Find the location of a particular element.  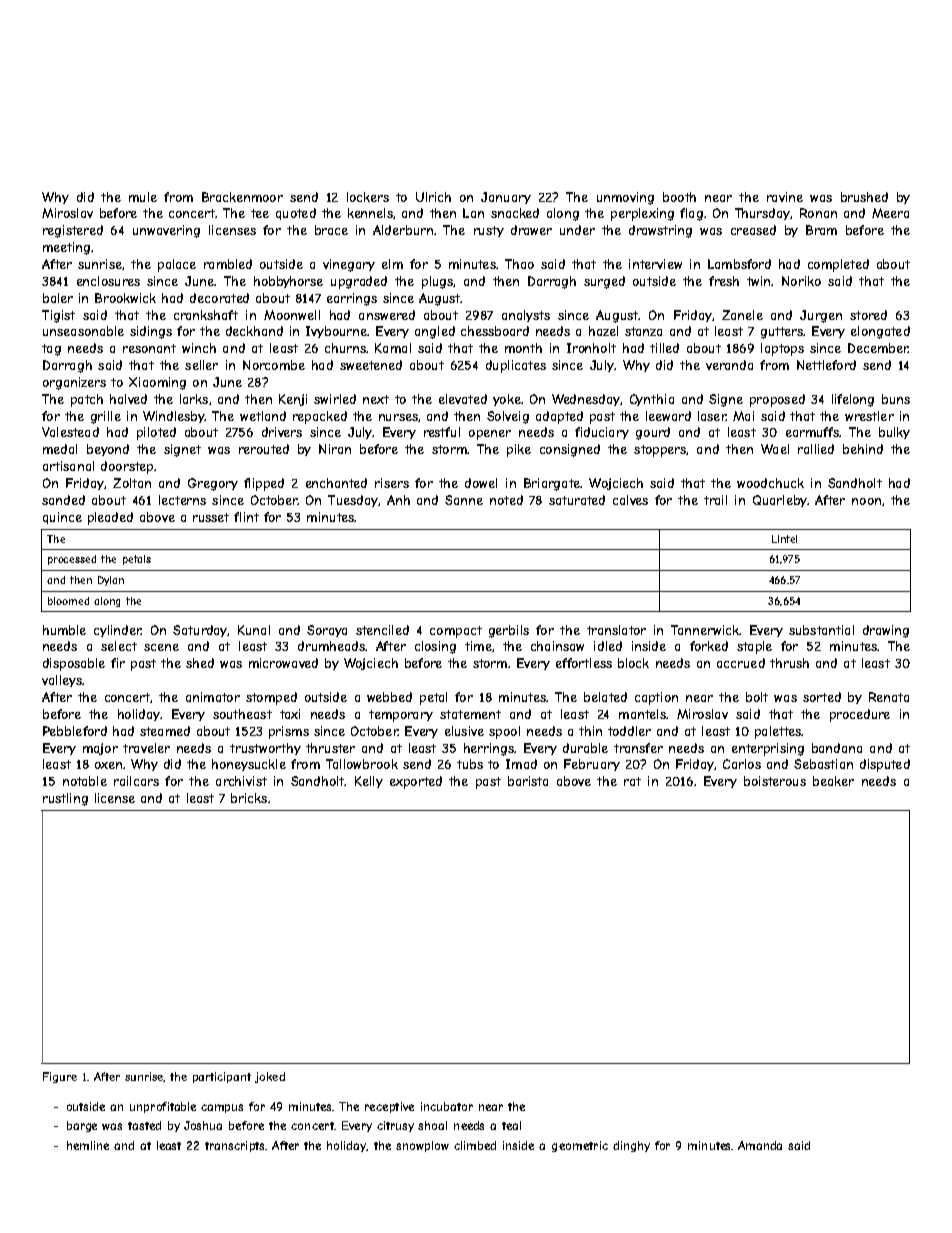

honeysuckle is located at coordinates (249, 765).
